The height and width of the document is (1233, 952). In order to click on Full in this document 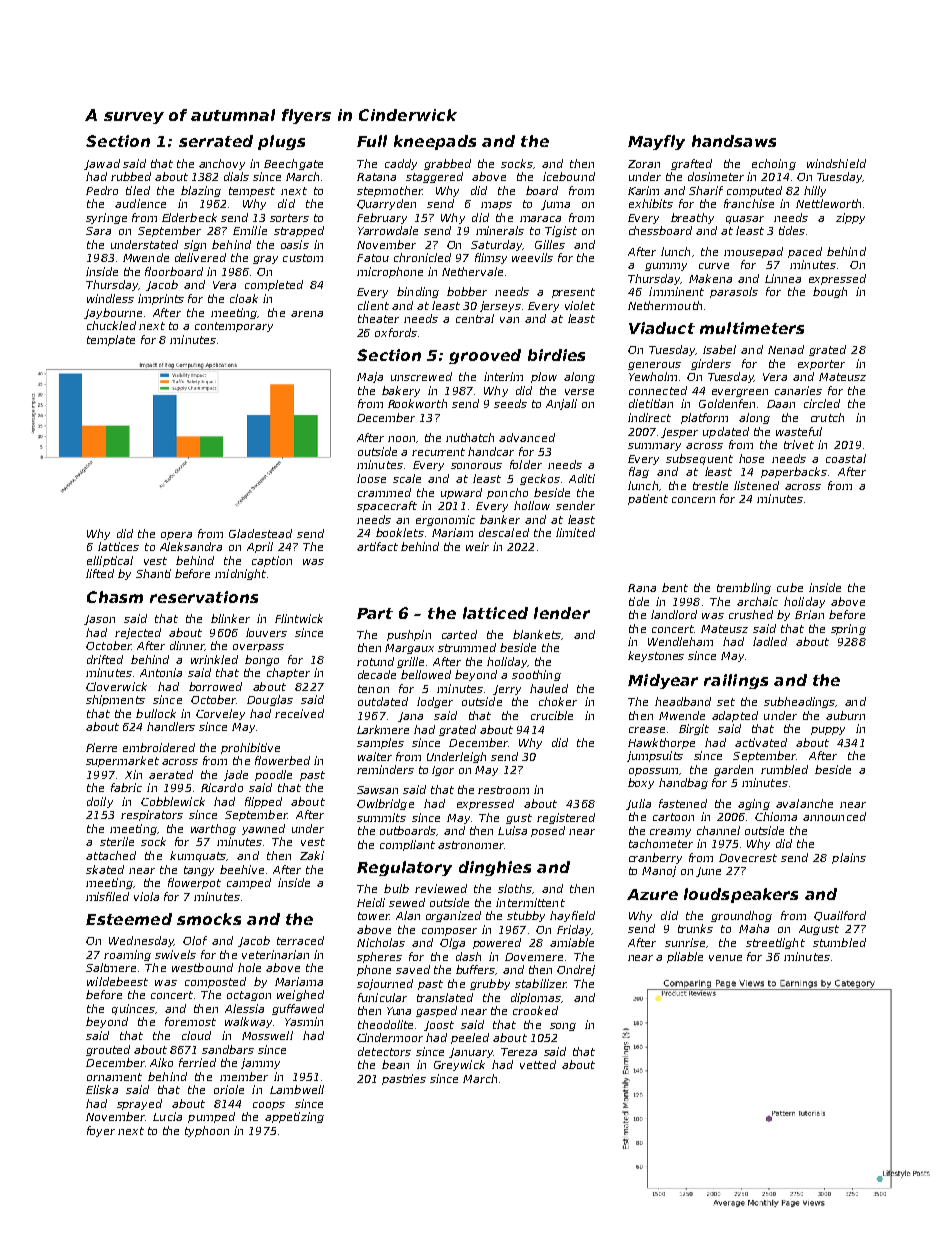, I will do `click(372, 141)`.
